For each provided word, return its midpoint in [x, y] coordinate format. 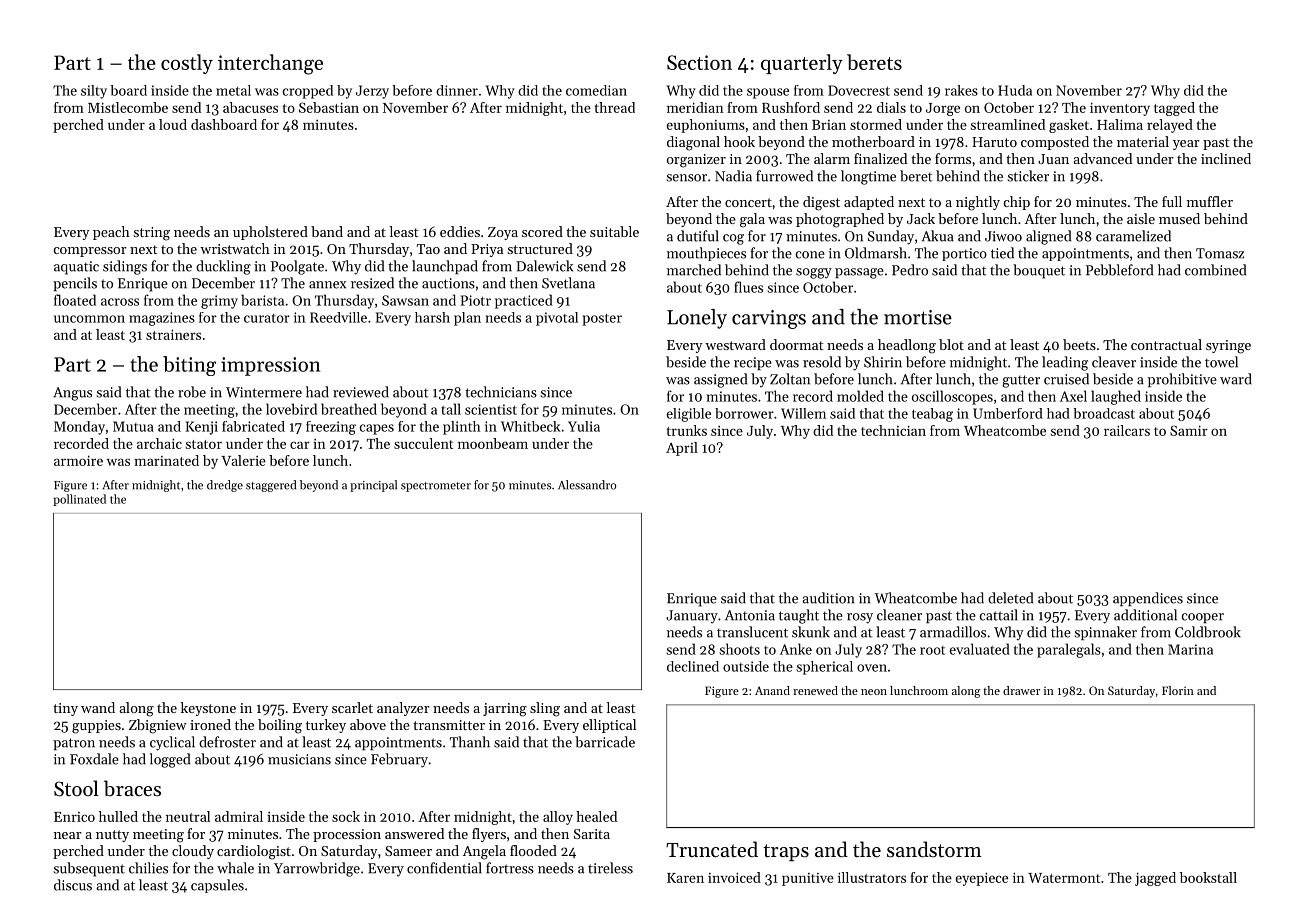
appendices [1148, 599]
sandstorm [934, 849]
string [152, 234]
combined [1215, 270]
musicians [299, 759]
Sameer [408, 851]
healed [596, 816]
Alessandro [587, 485]
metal [233, 90]
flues [748, 287]
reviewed [361, 392]
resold [822, 362]
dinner [457, 90]
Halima [1120, 124]
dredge [225, 486]
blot [951, 344]
